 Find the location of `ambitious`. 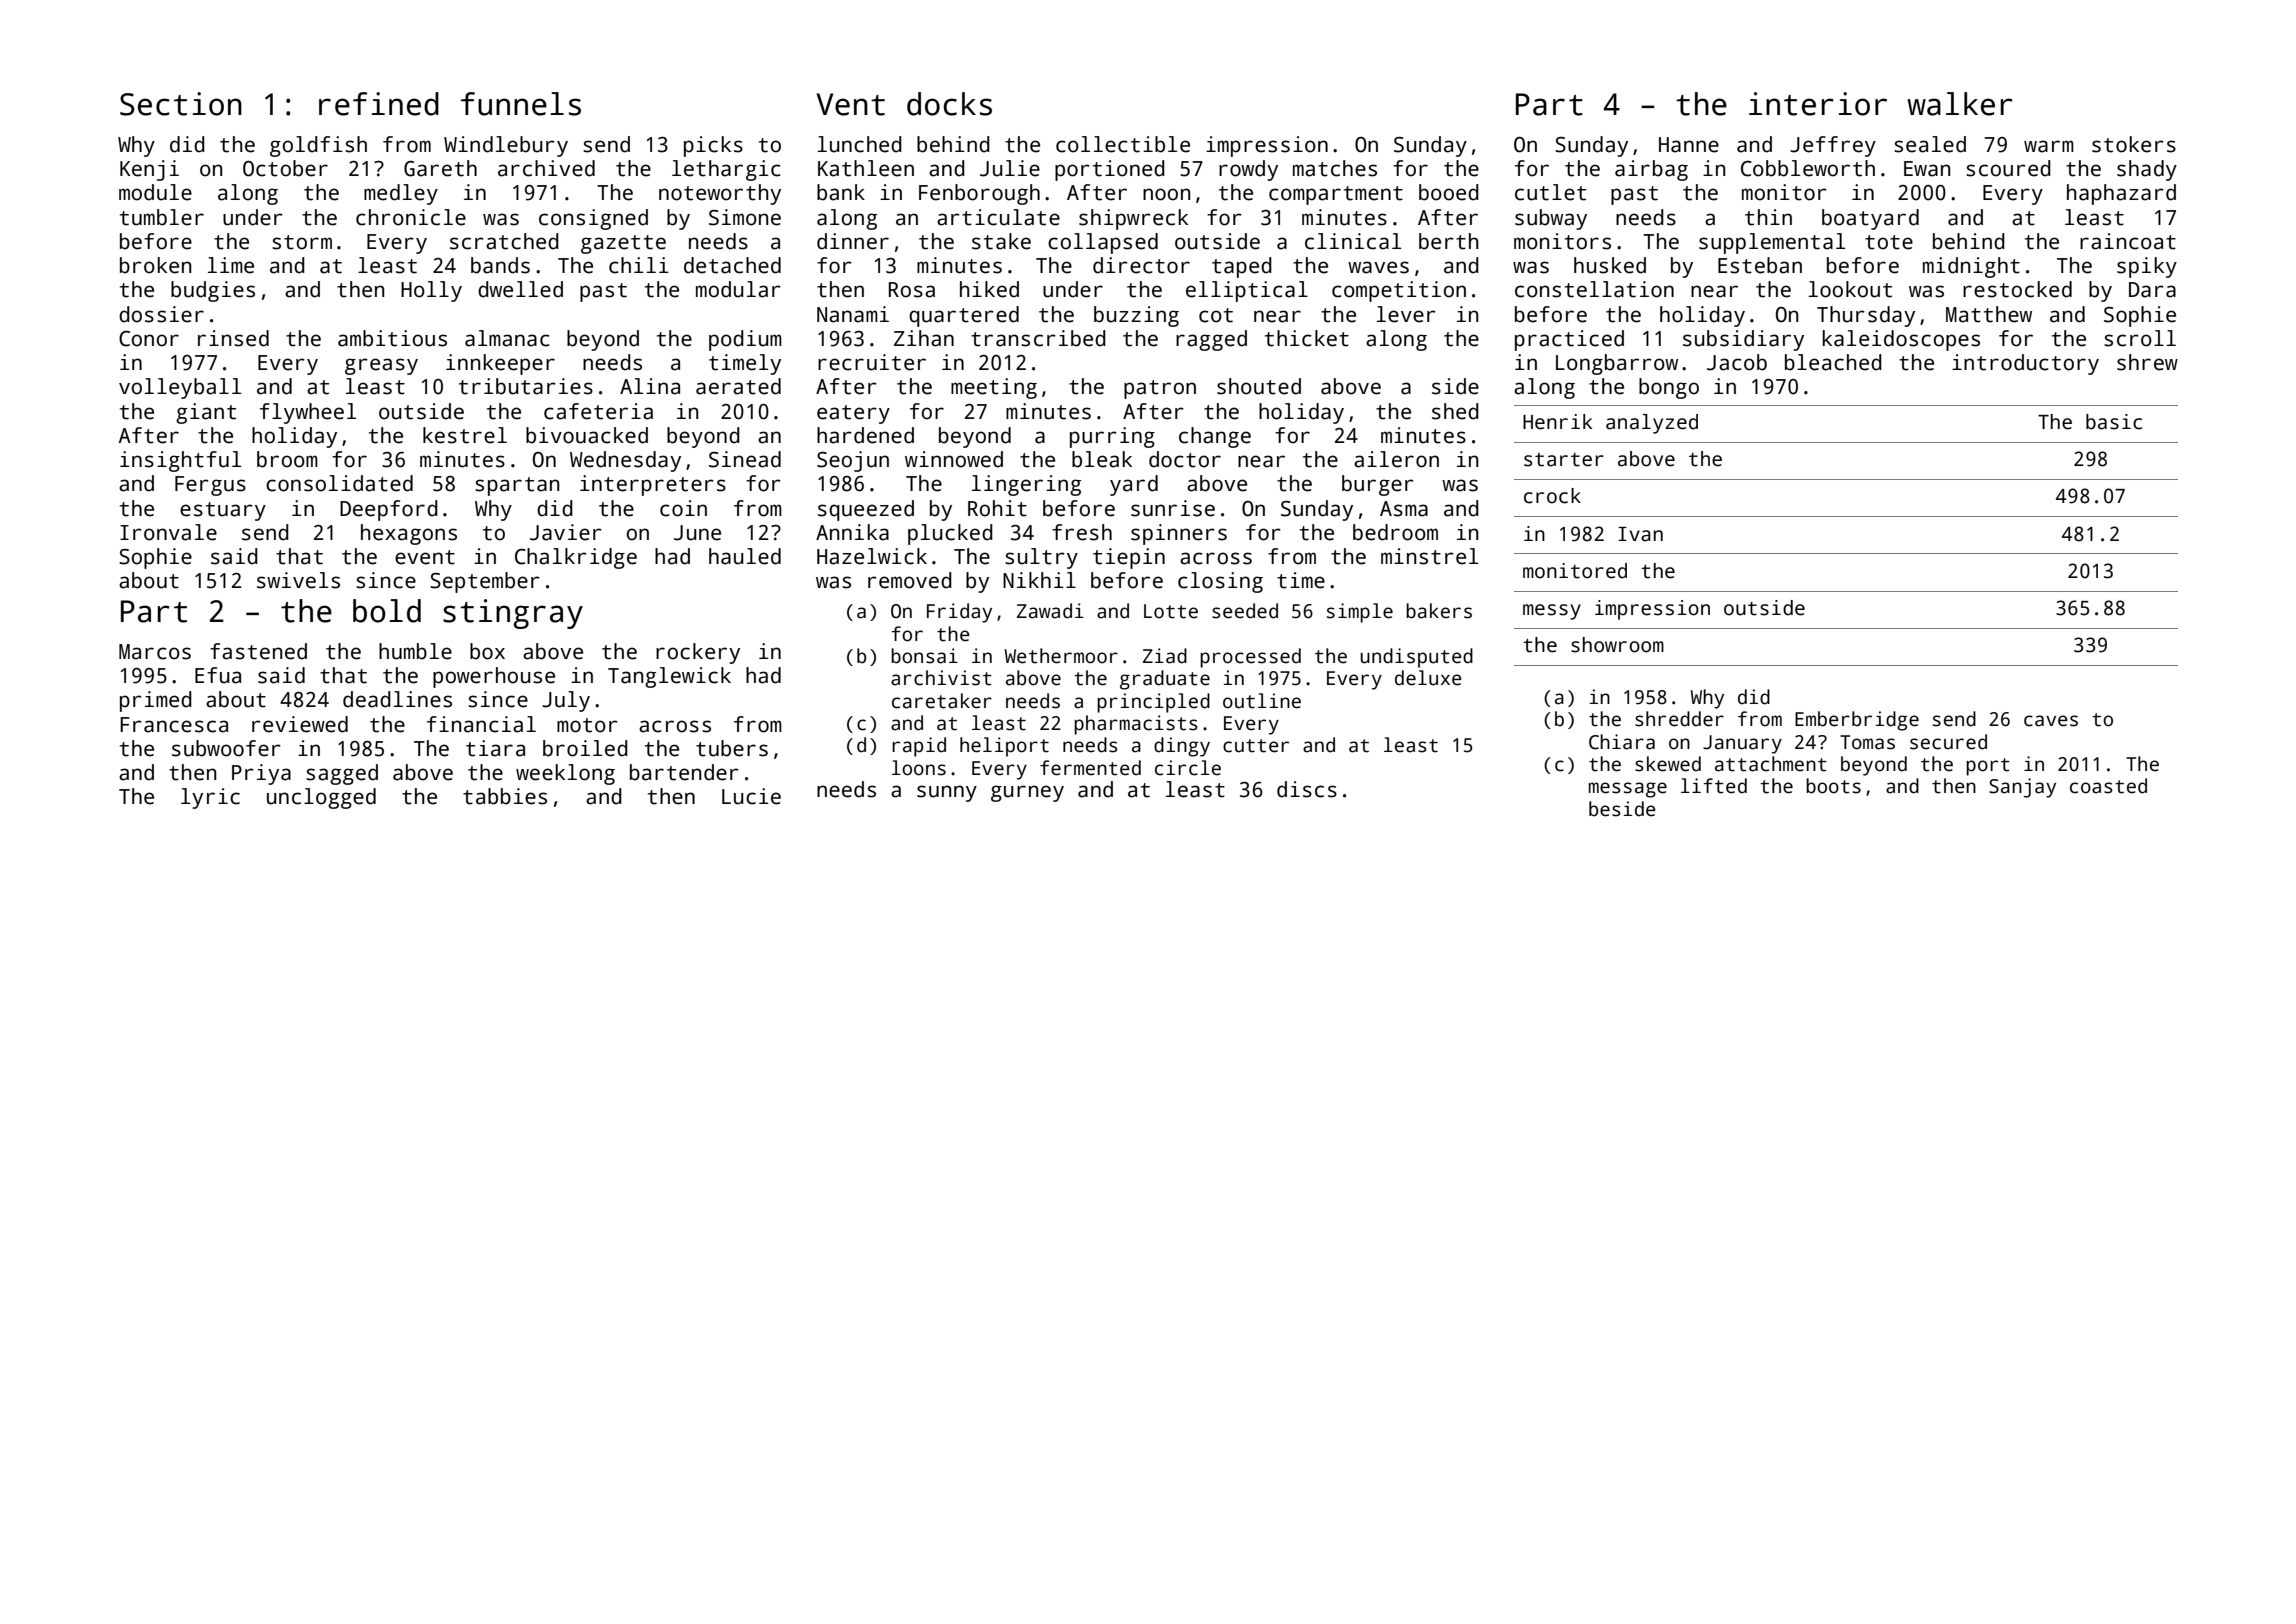

ambitious is located at coordinates (392, 338).
